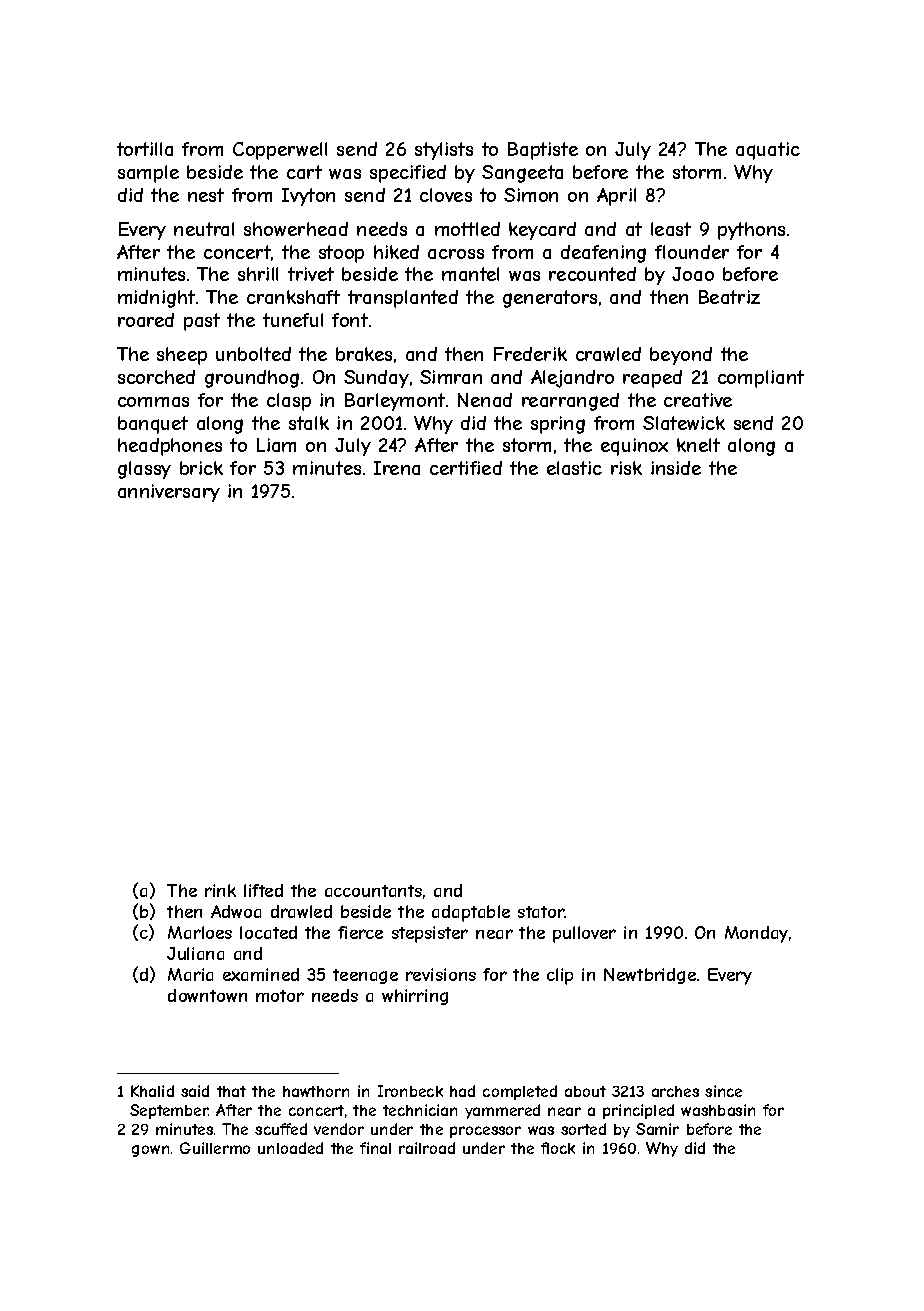 The width and height of the image is (924, 1311). I want to click on adaptable, so click(471, 913).
